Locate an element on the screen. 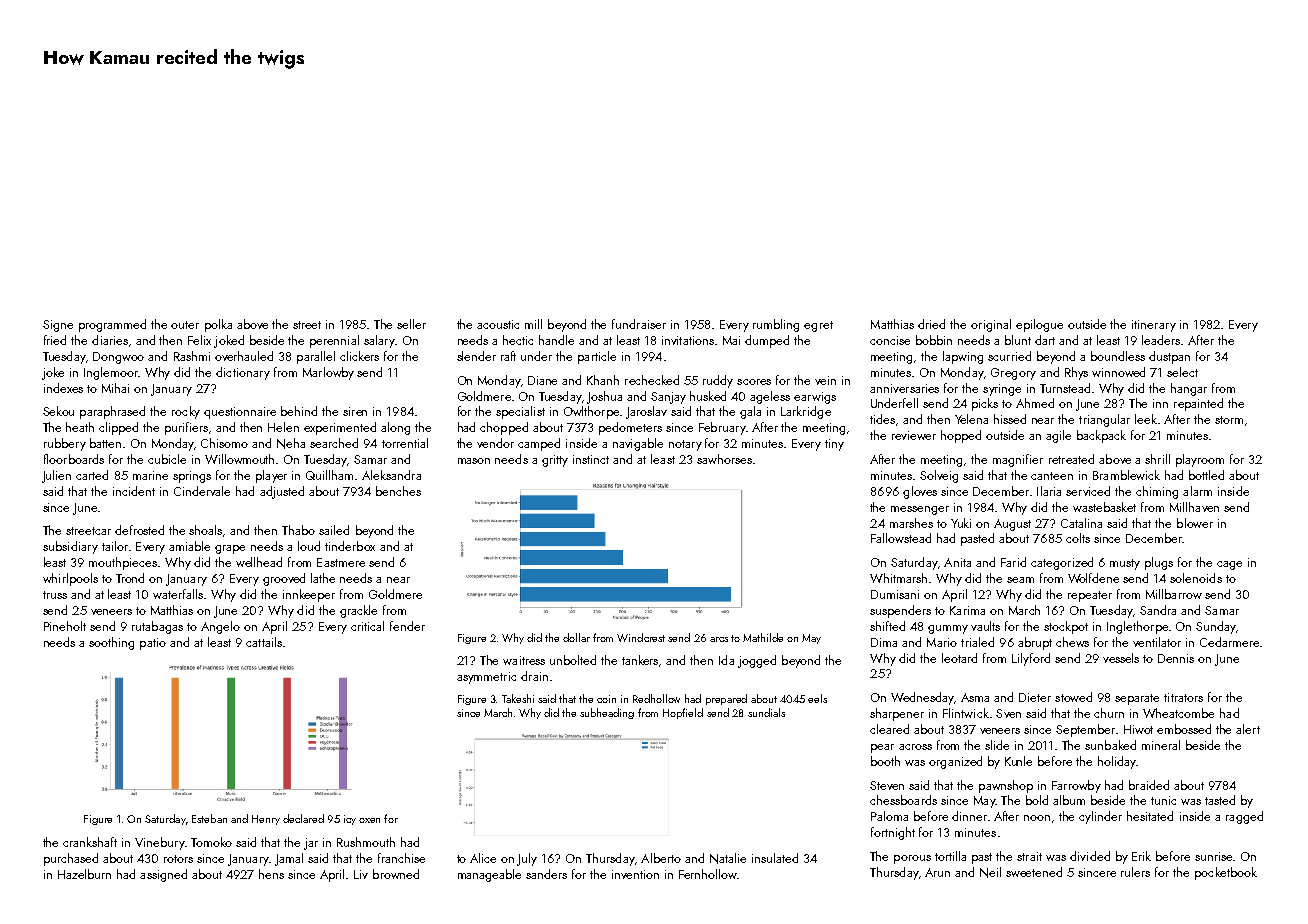 Image resolution: width=1308 pixels, height=924 pixels. shifted is located at coordinates (887, 626).
